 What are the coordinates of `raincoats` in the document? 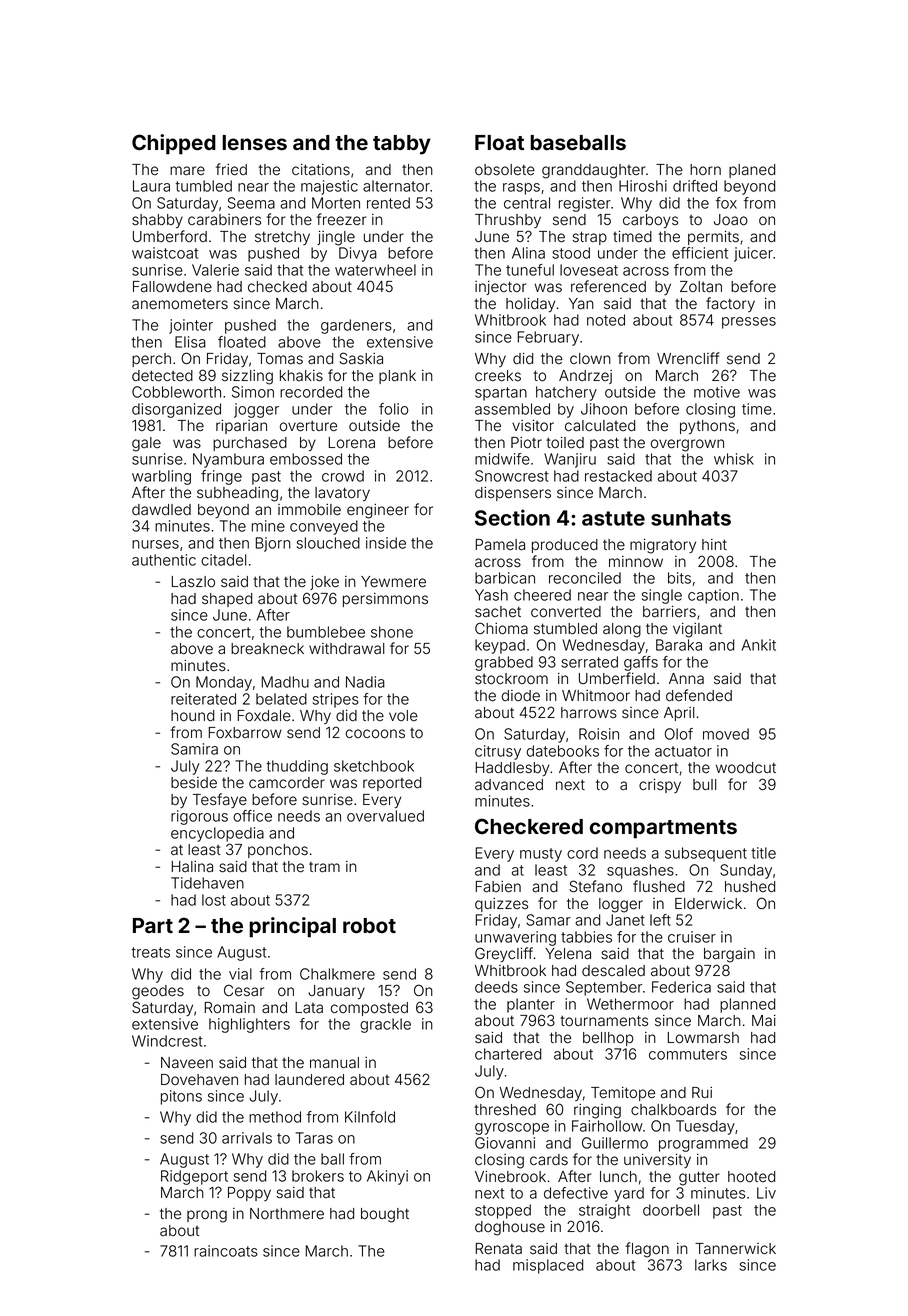 It's located at (226, 1251).
